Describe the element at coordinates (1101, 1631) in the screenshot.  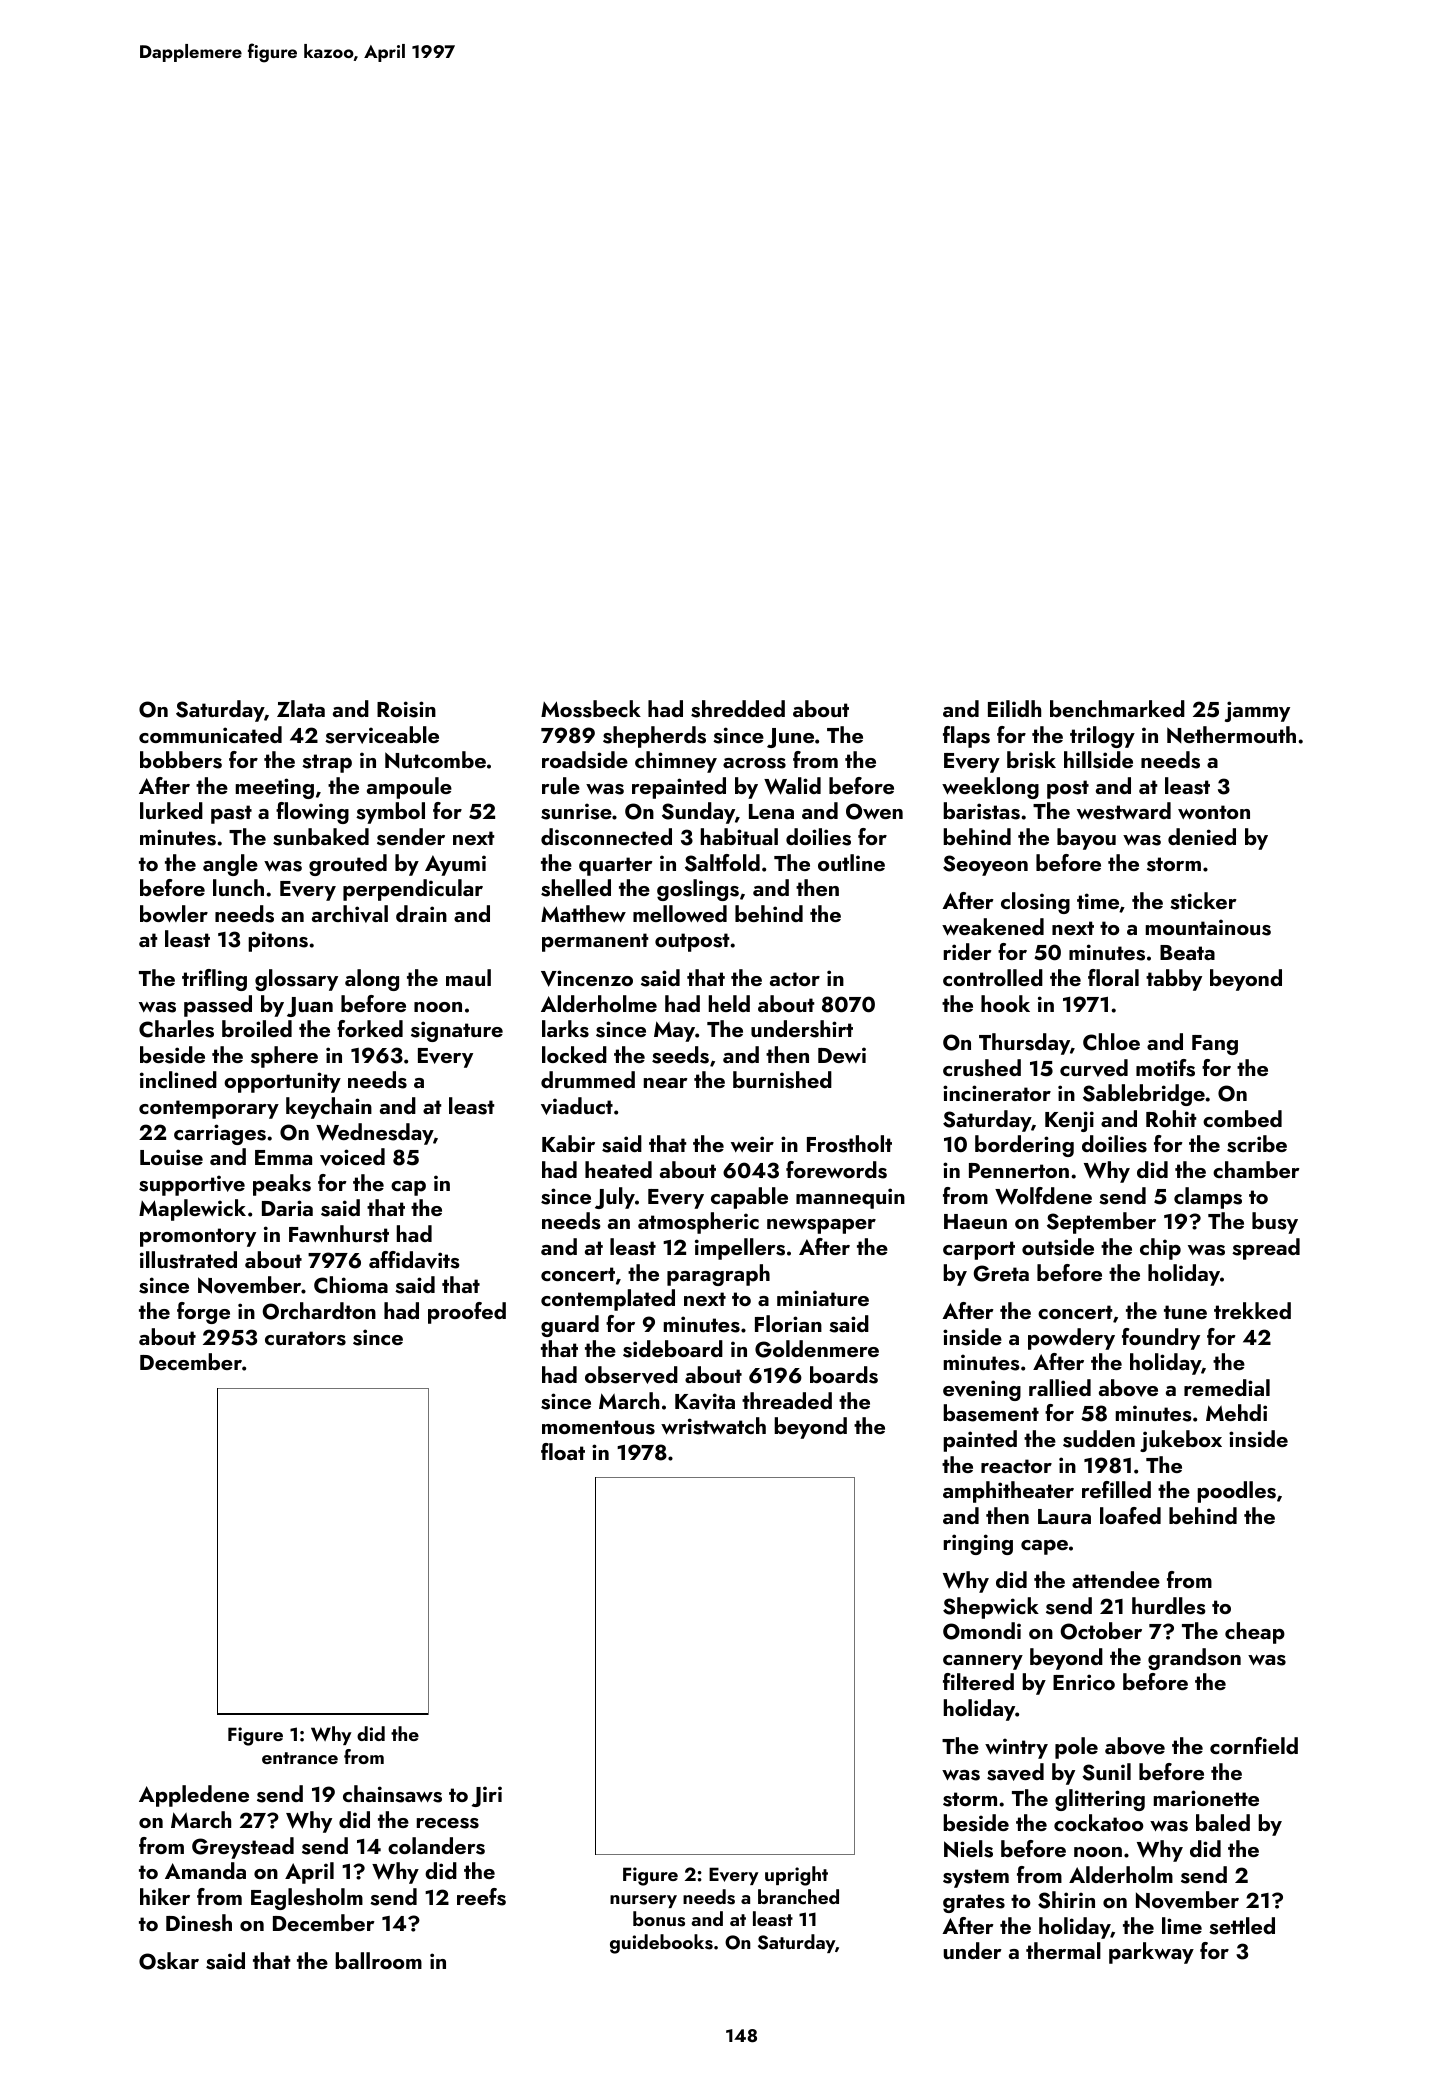
I see `October` at that location.
